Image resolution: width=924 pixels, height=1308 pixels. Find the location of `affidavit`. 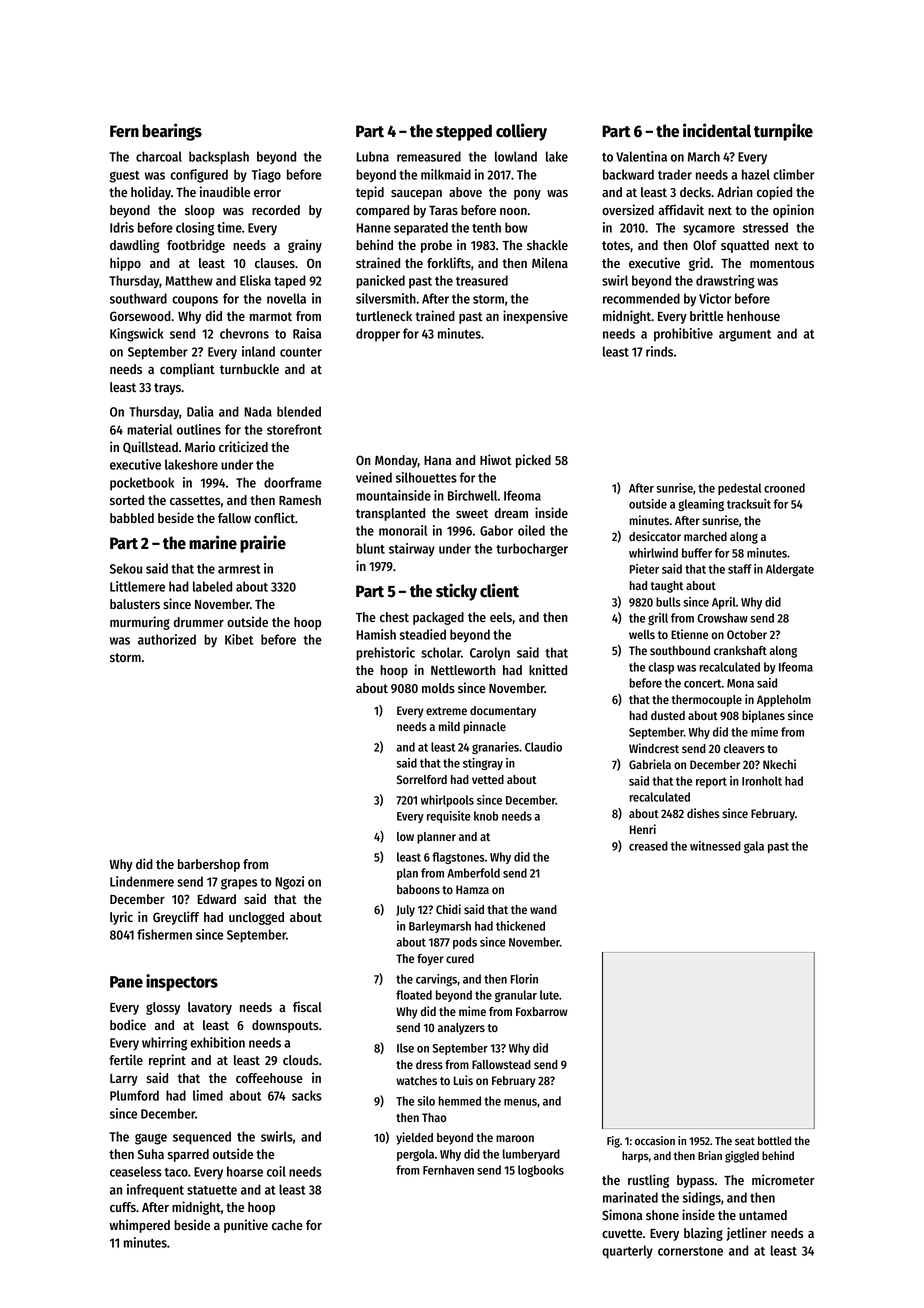

affidavit is located at coordinates (681, 209).
